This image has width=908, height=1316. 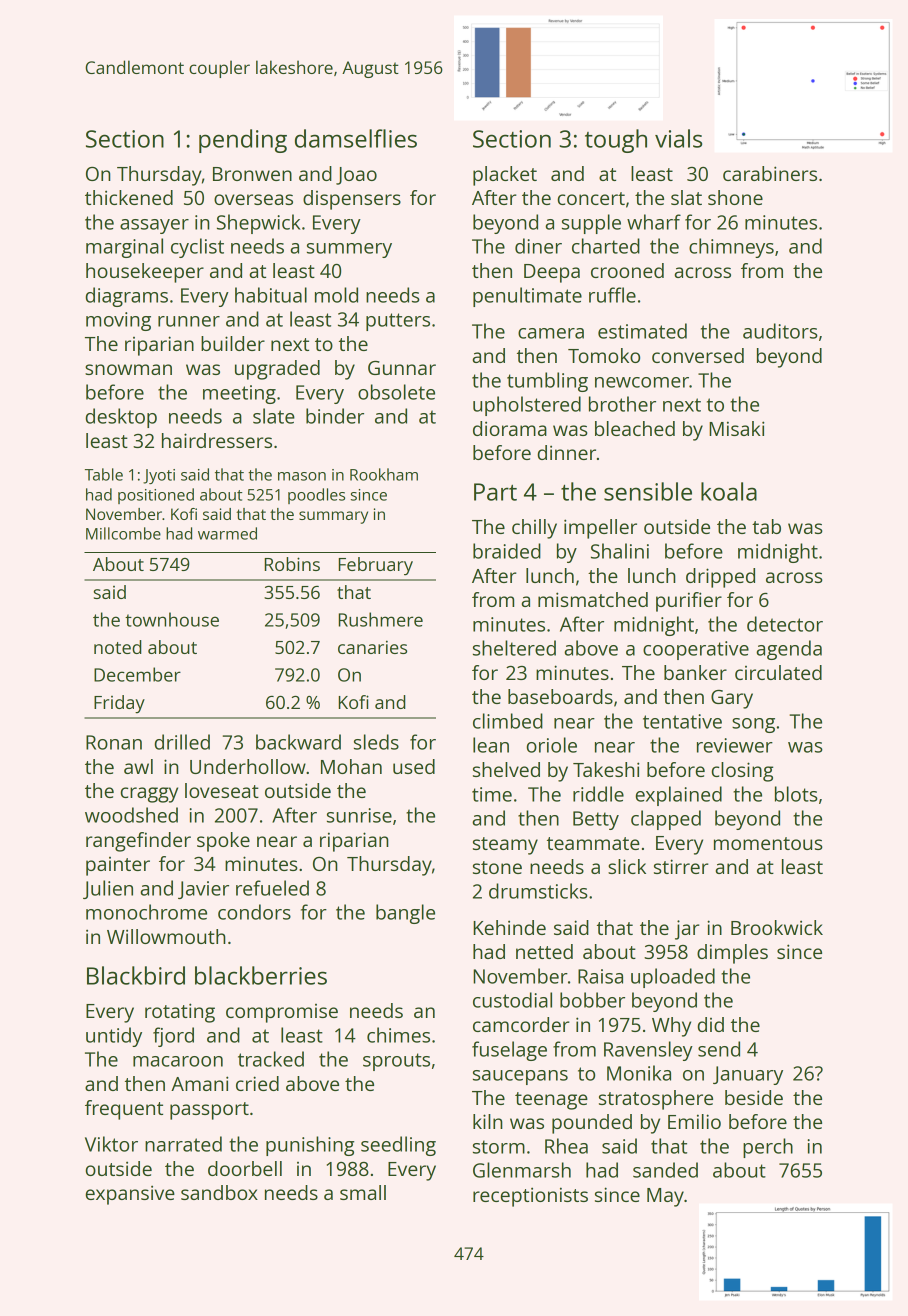 What do you see at coordinates (117, 647) in the image?
I see `noted` at bounding box center [117, 647].
